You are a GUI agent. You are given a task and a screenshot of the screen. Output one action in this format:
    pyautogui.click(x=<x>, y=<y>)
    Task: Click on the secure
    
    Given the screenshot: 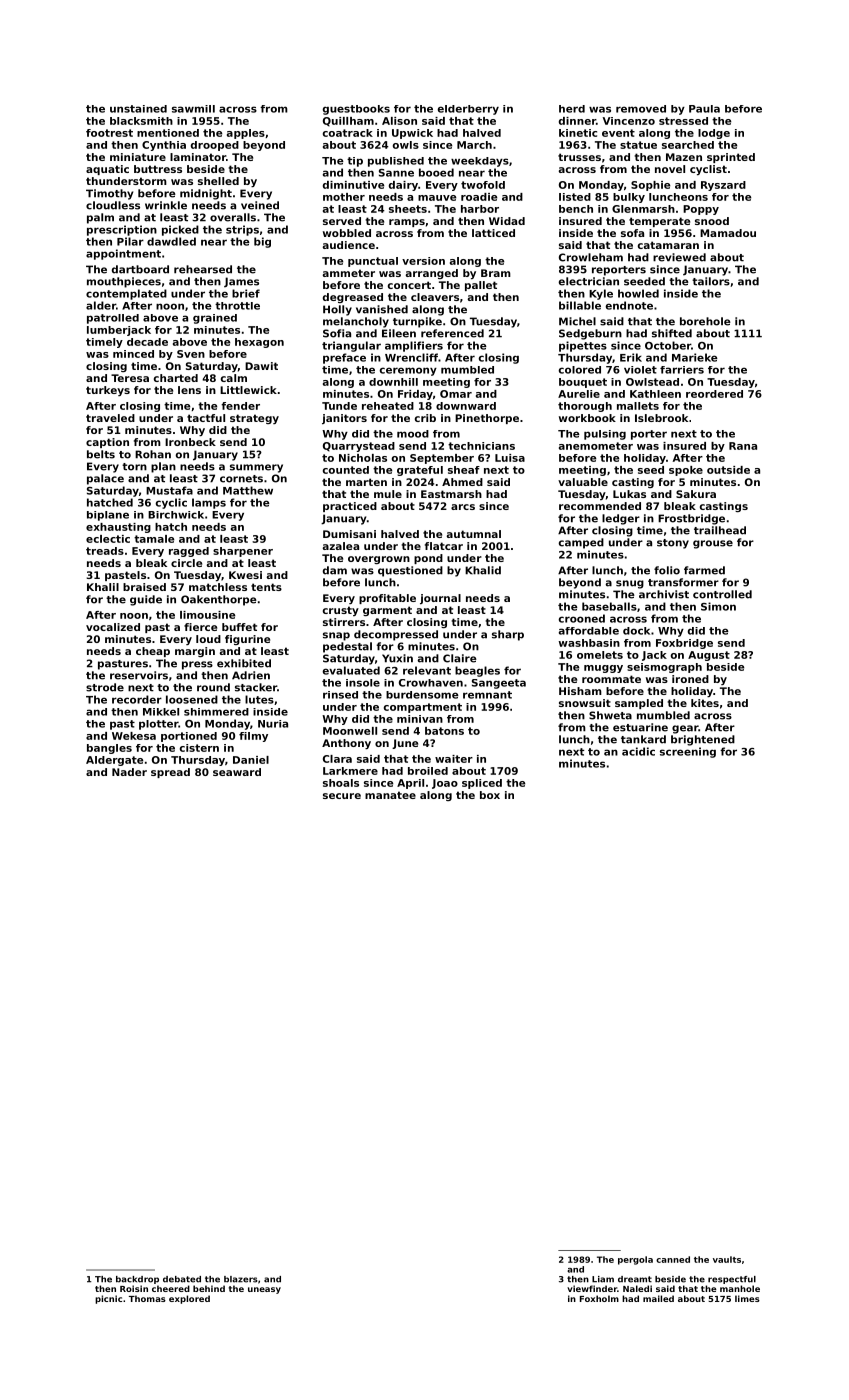 What is the action you would take?
    pyautogui.click(x=342, y=796)
